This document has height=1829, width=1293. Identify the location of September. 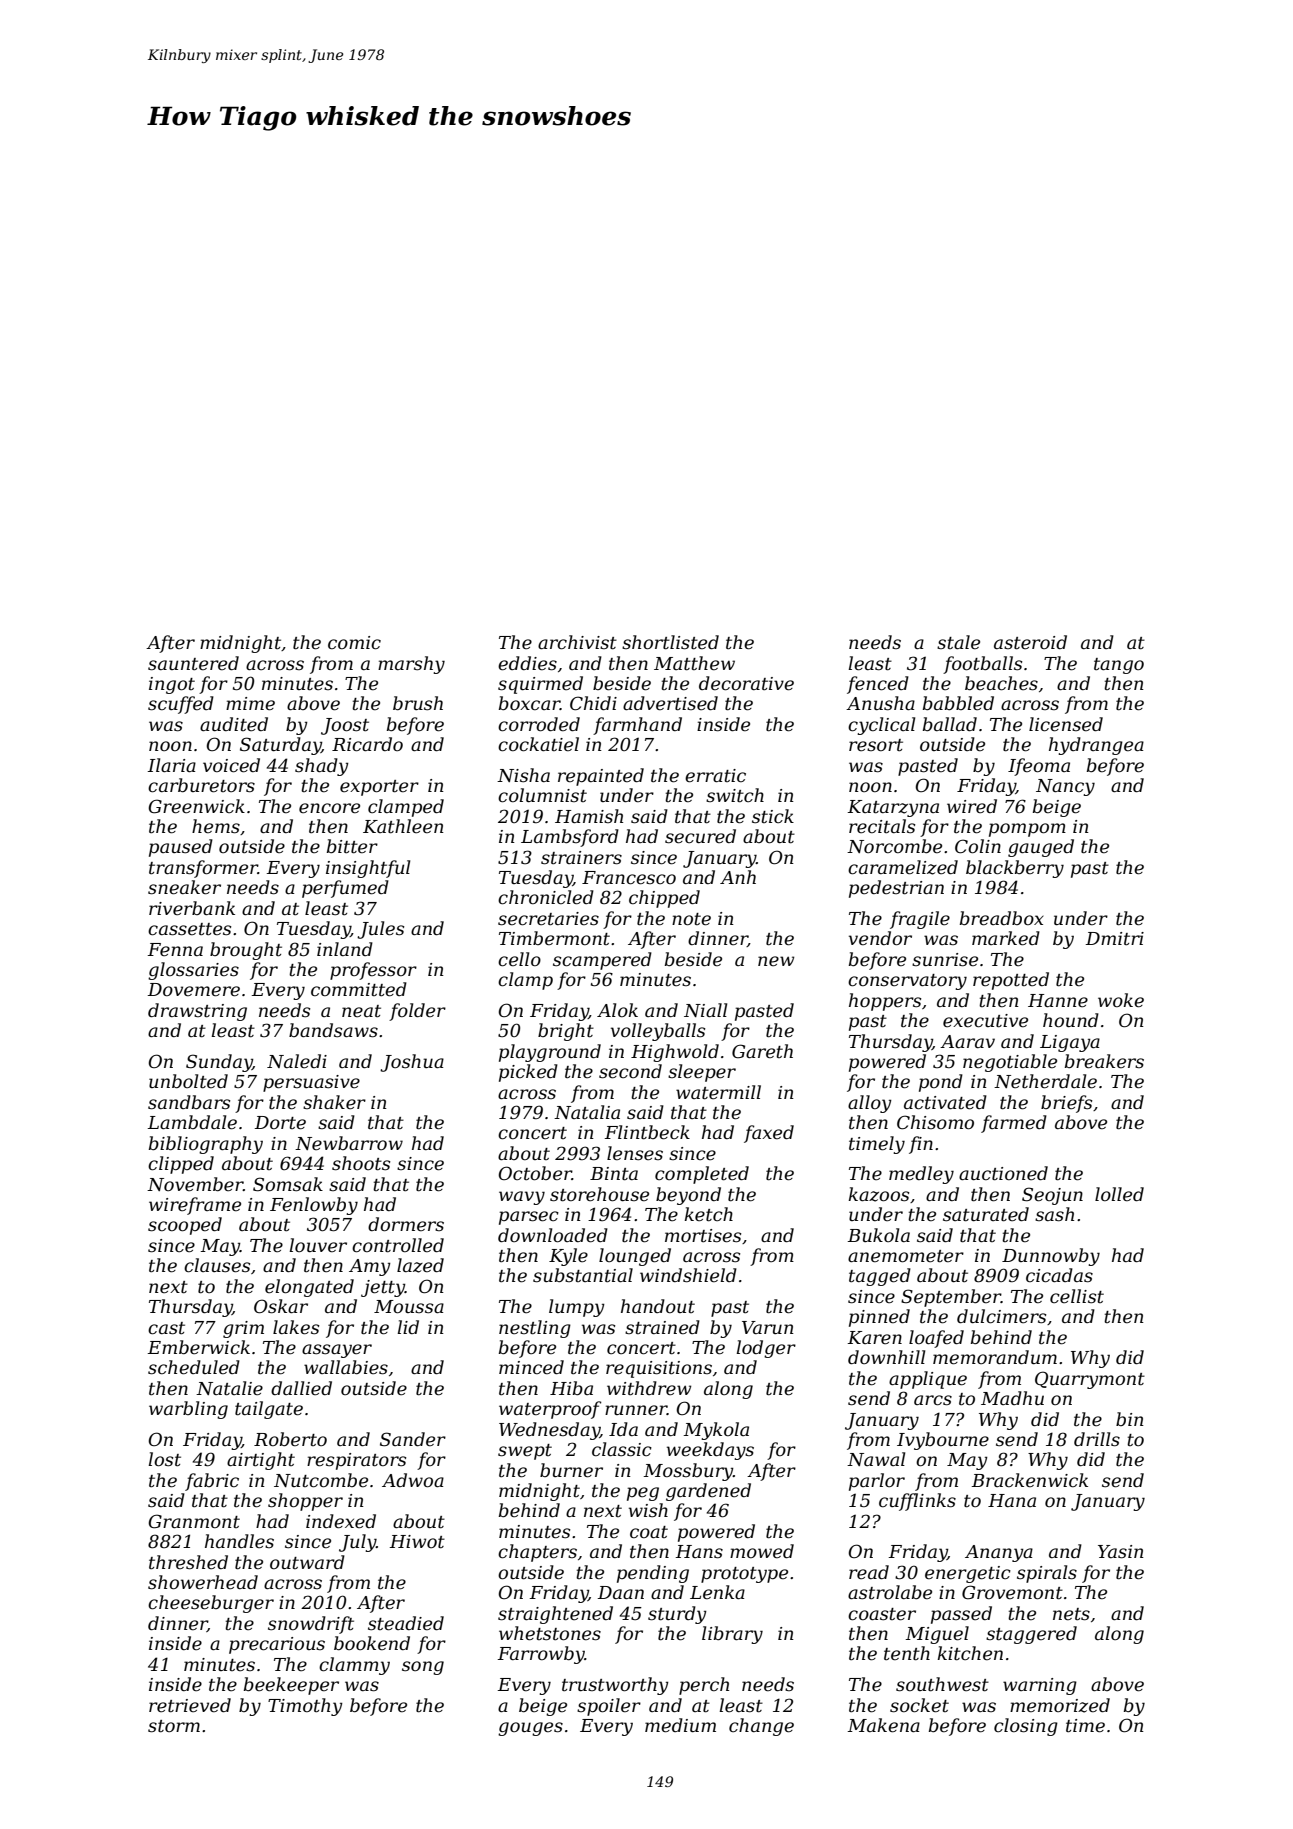
(951, 1298).
